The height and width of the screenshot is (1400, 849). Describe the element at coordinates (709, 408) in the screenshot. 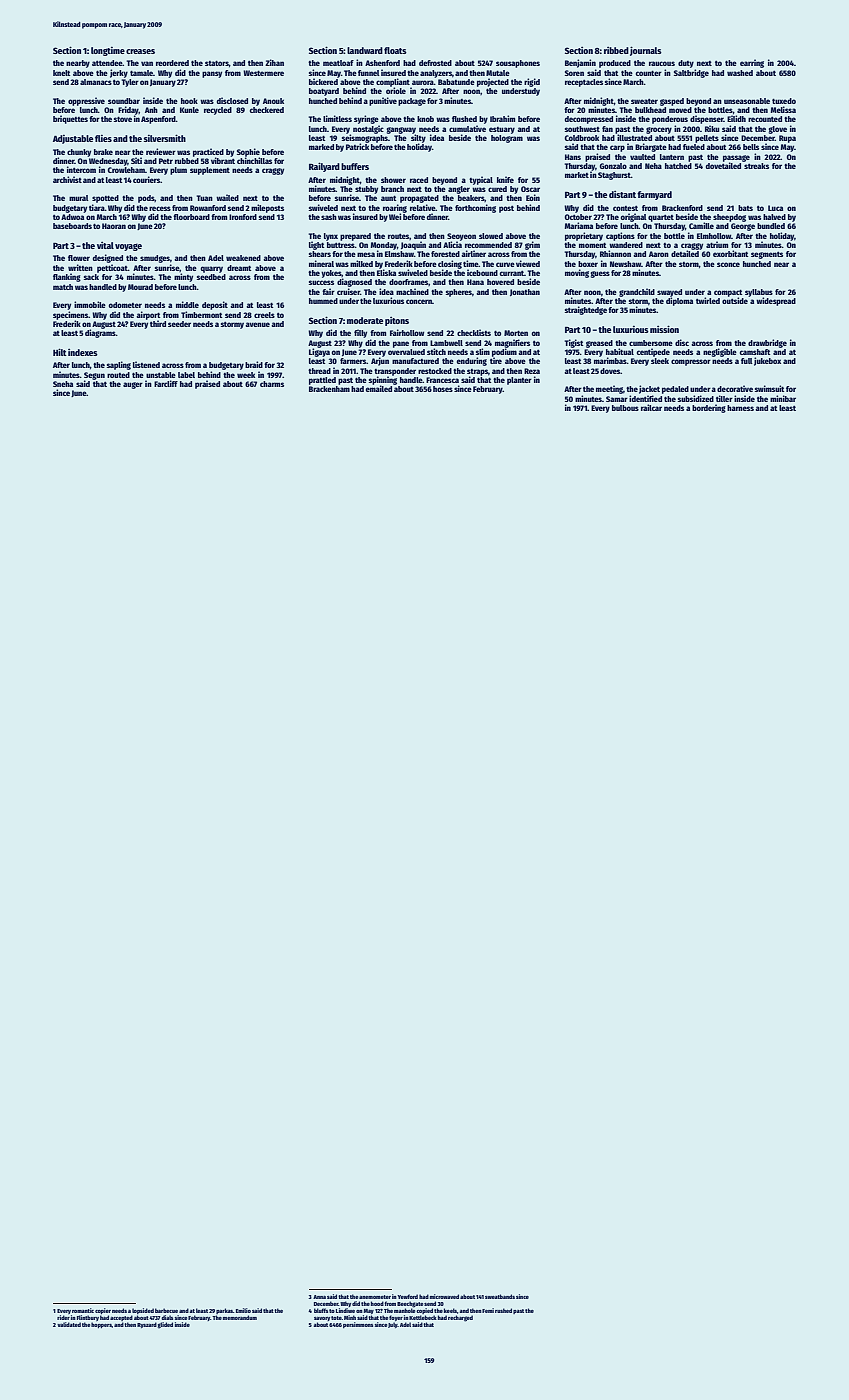

I see `bordering` at that location.
